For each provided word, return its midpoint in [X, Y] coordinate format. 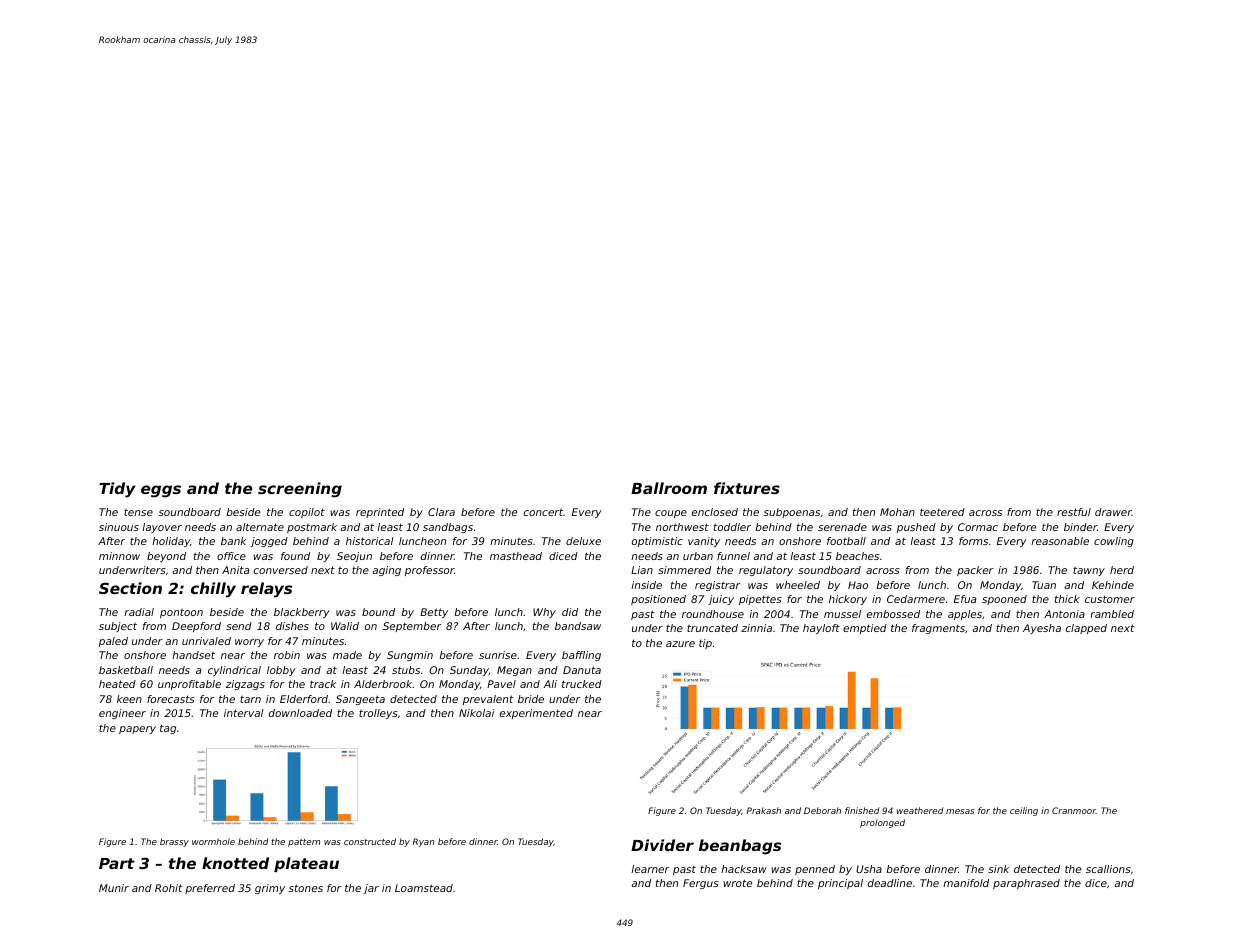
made [347, 655]
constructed [370, 841]
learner [650, 869]
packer [975, 571]
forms [973, 541]
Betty [434, 613]
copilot [307, 513]
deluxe [583, 541]
